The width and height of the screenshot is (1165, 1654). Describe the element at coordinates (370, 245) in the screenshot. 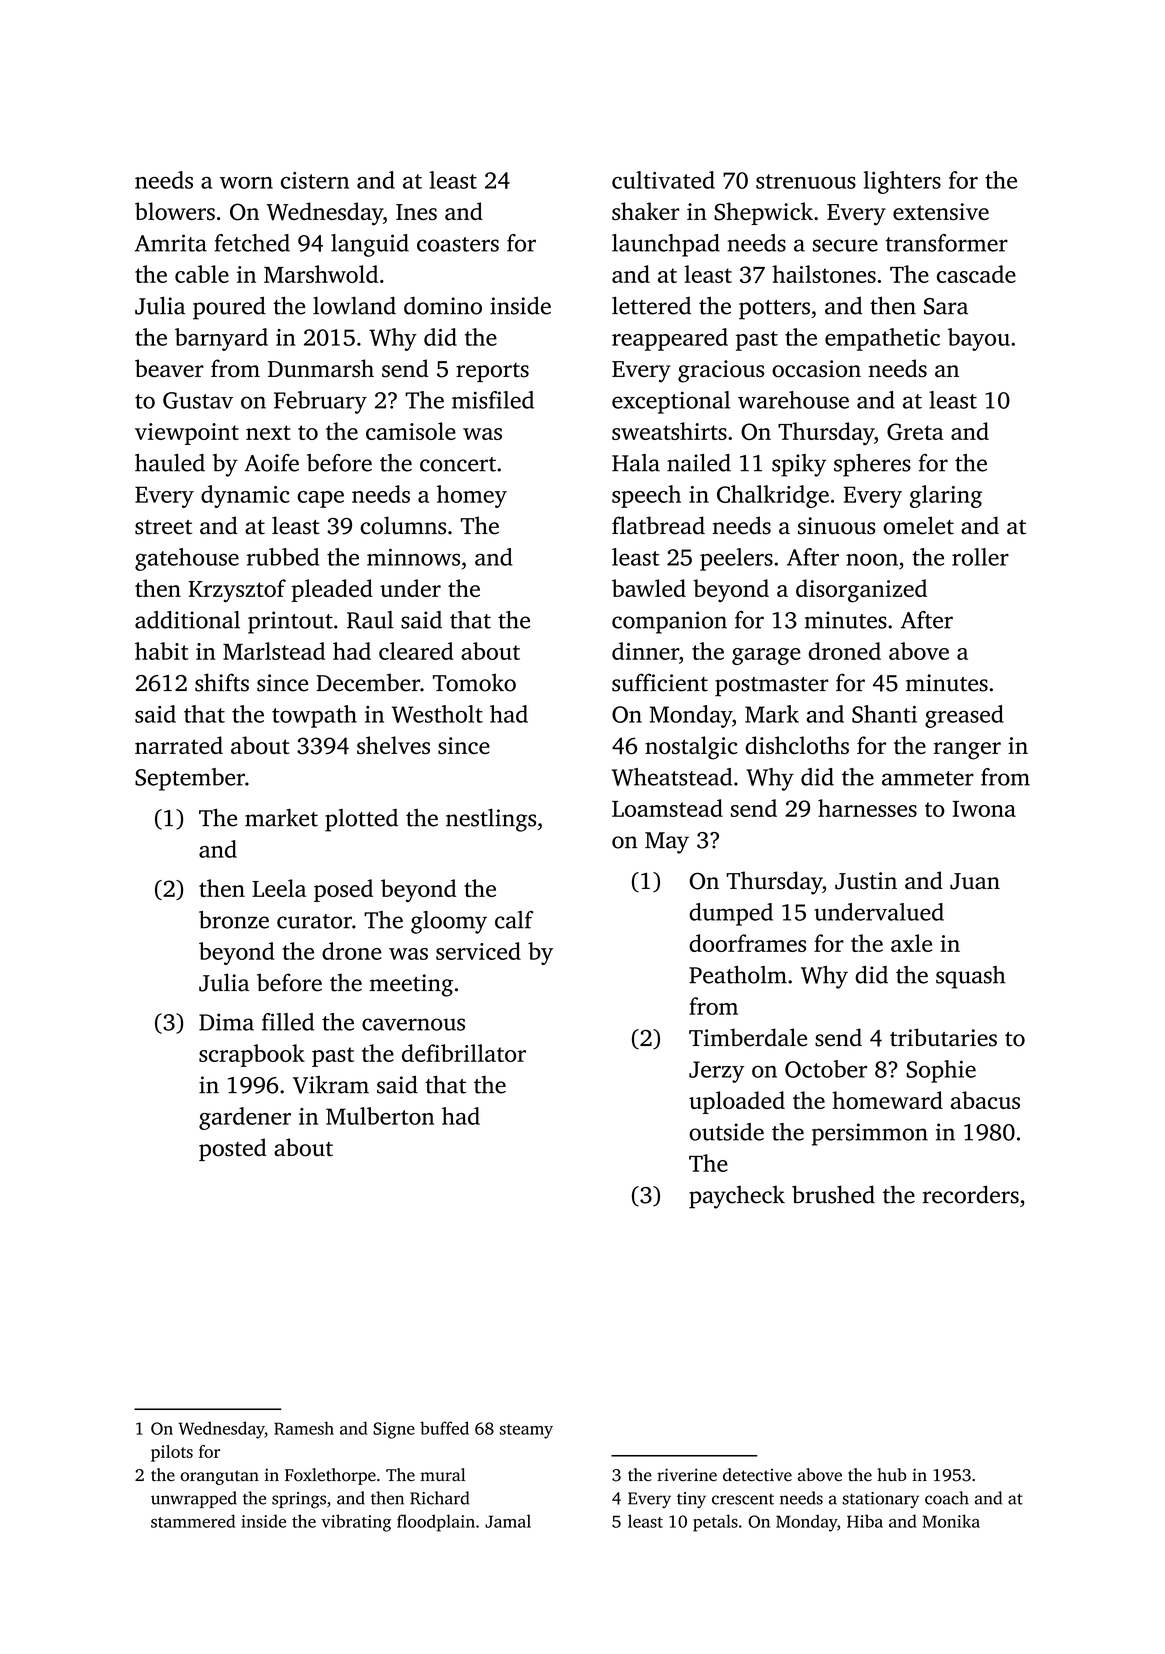

I see `languid` at that location.
